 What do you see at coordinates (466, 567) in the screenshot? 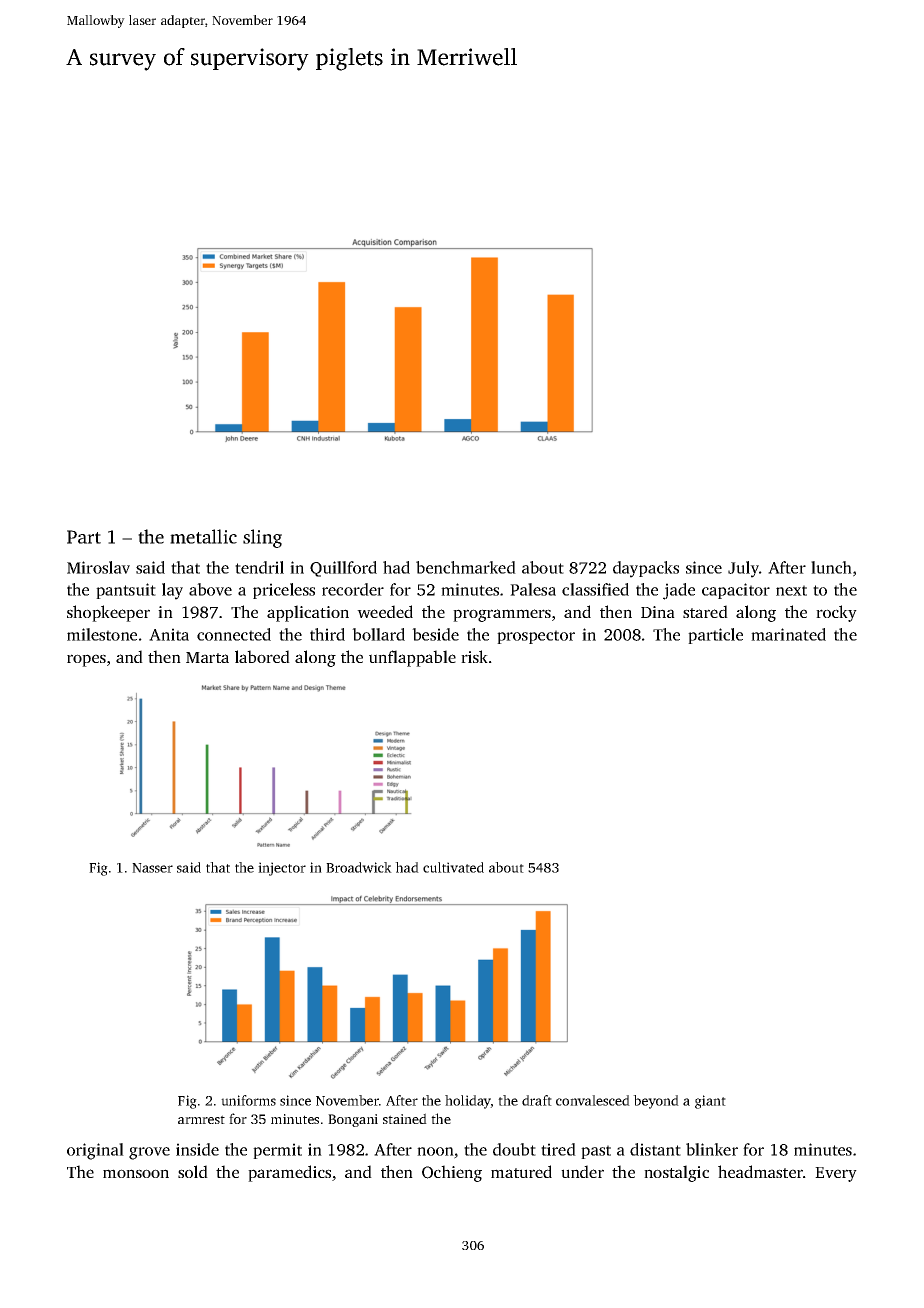
I see `benchmarked` at bounding box center [466, 567].
